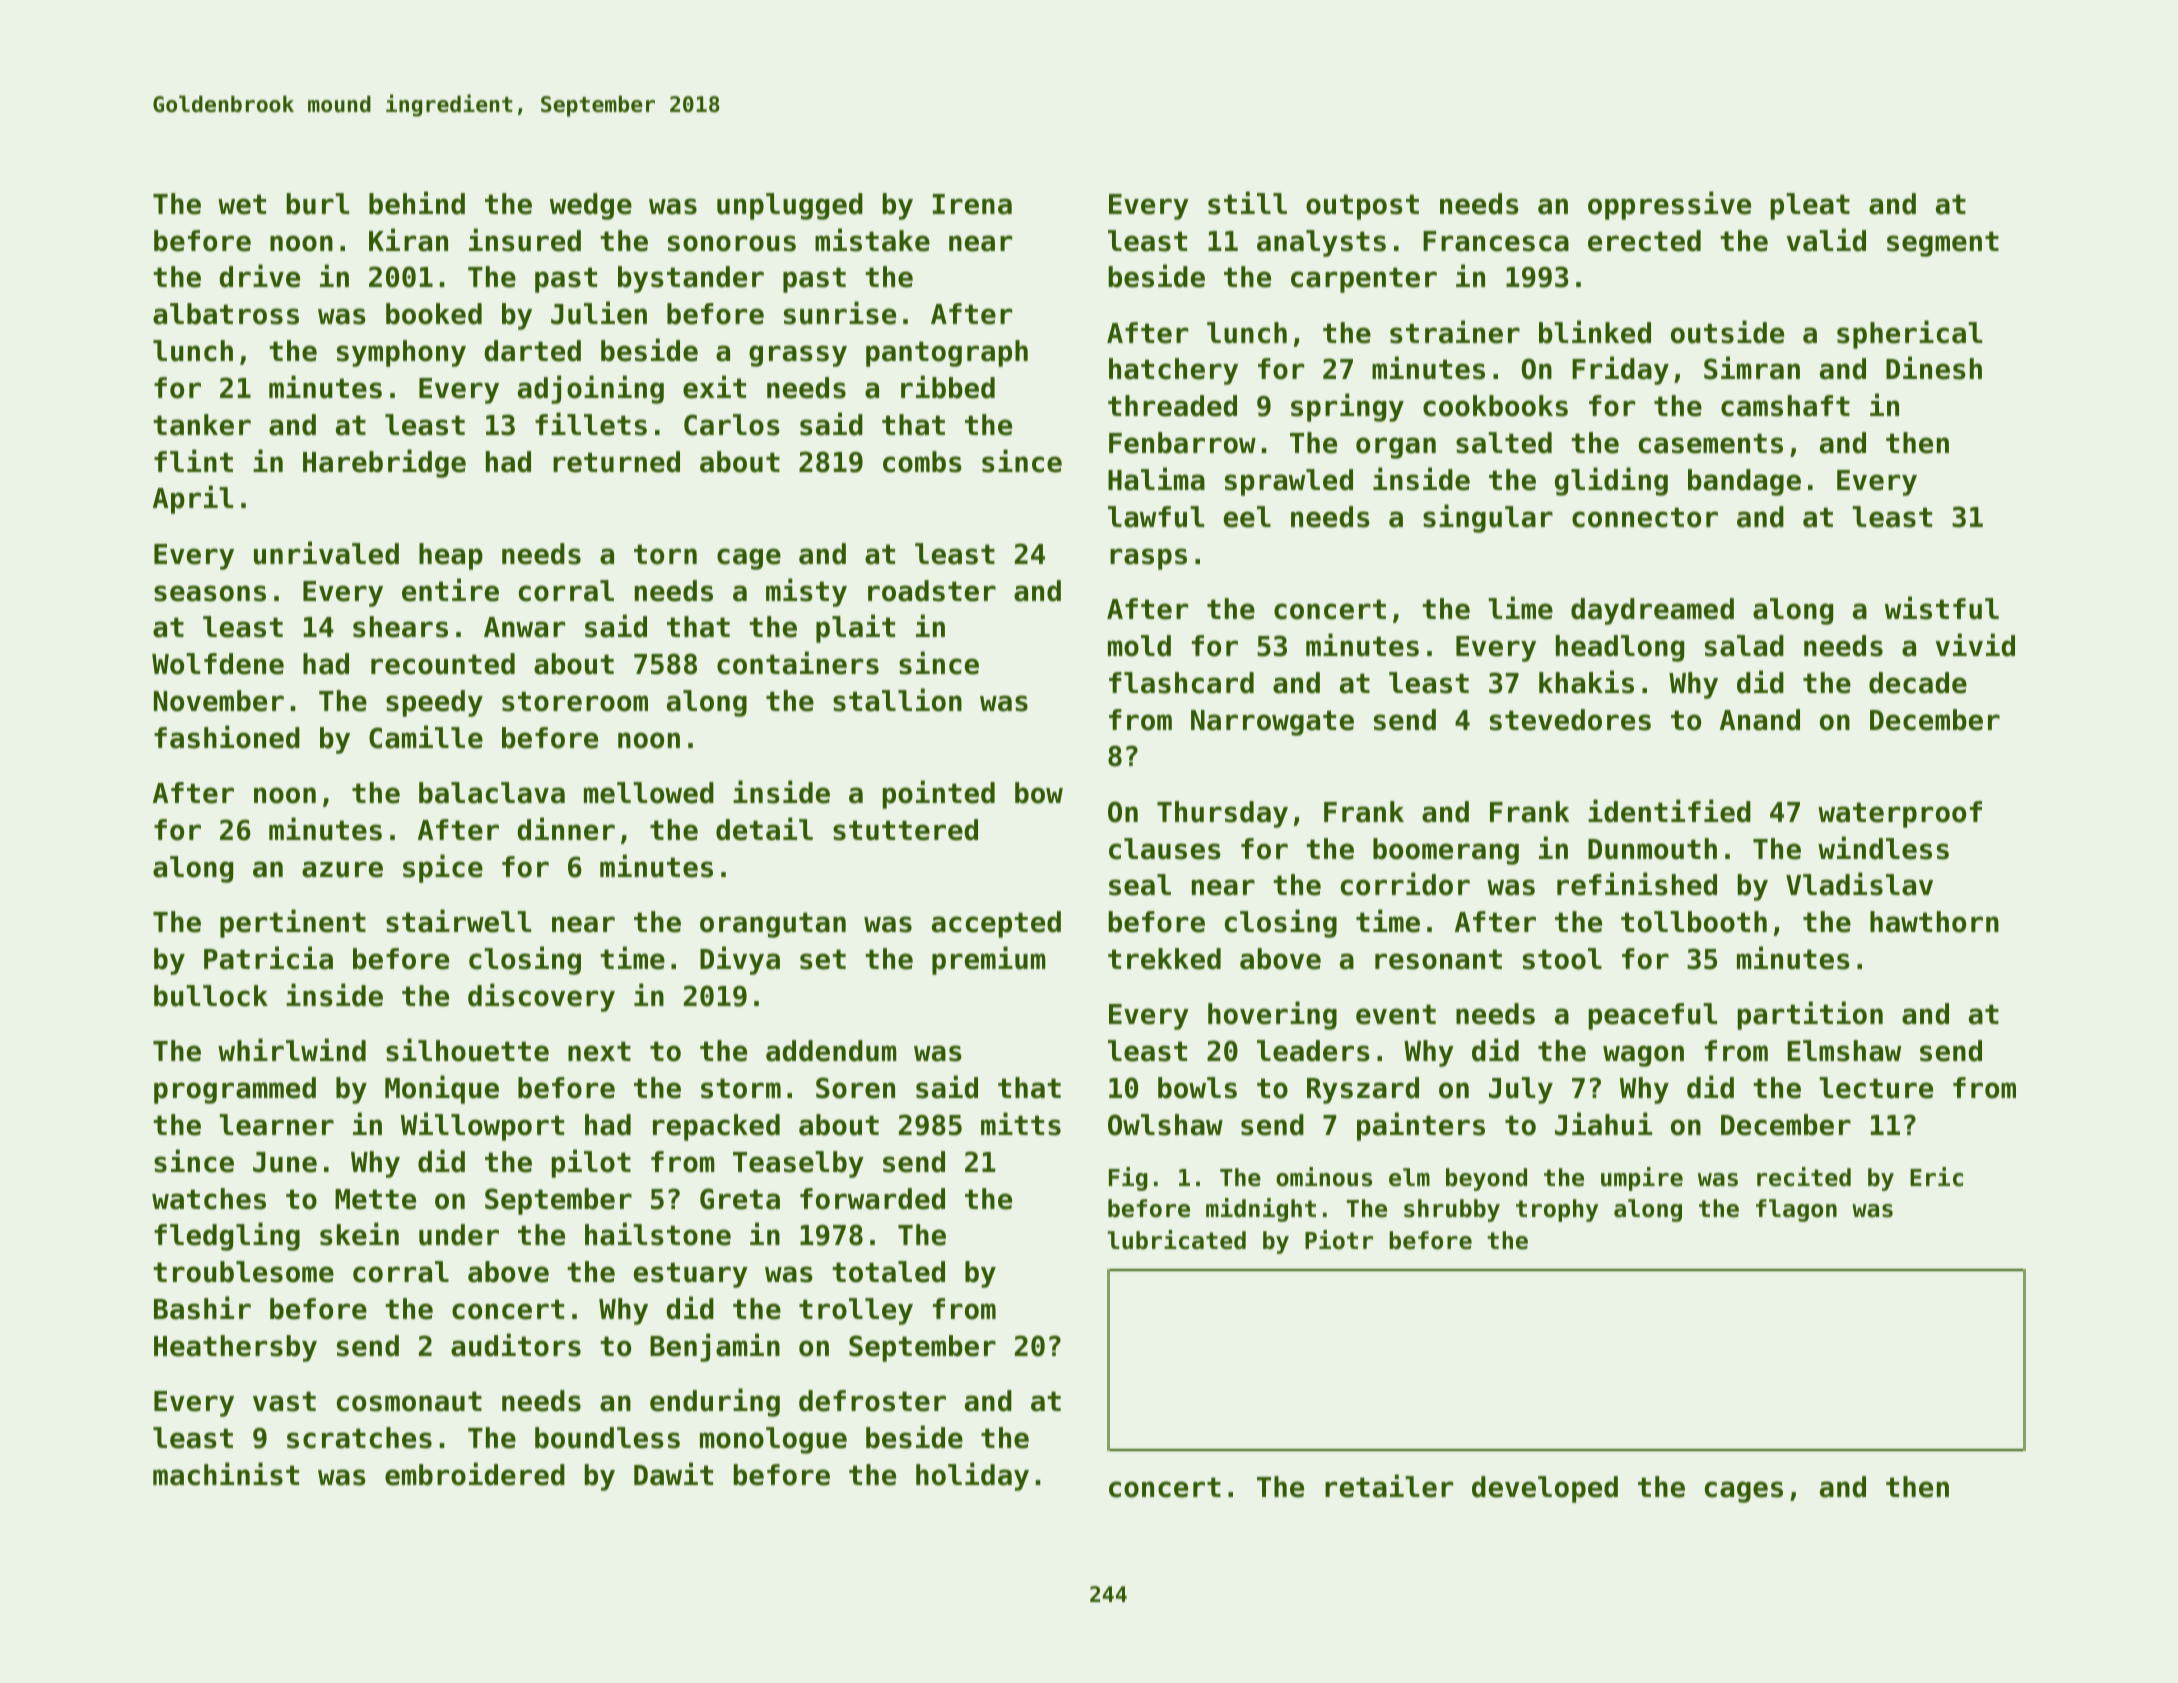 This image has width=2178, height=1683. Describe the element at coordinates (1197, 1088) in the image. I see `bowls` at that location.
